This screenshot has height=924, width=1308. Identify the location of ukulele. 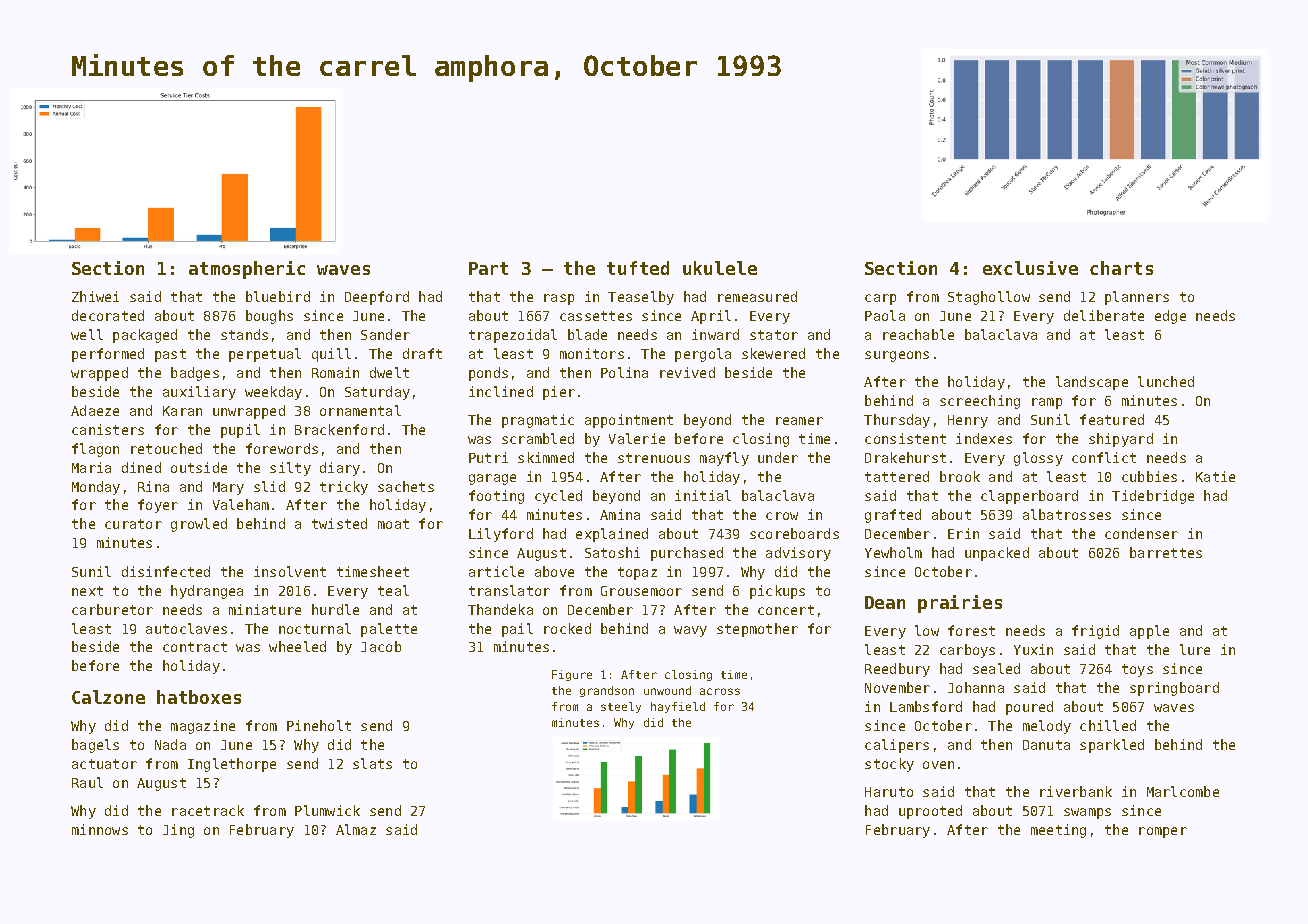
(720, 268).
